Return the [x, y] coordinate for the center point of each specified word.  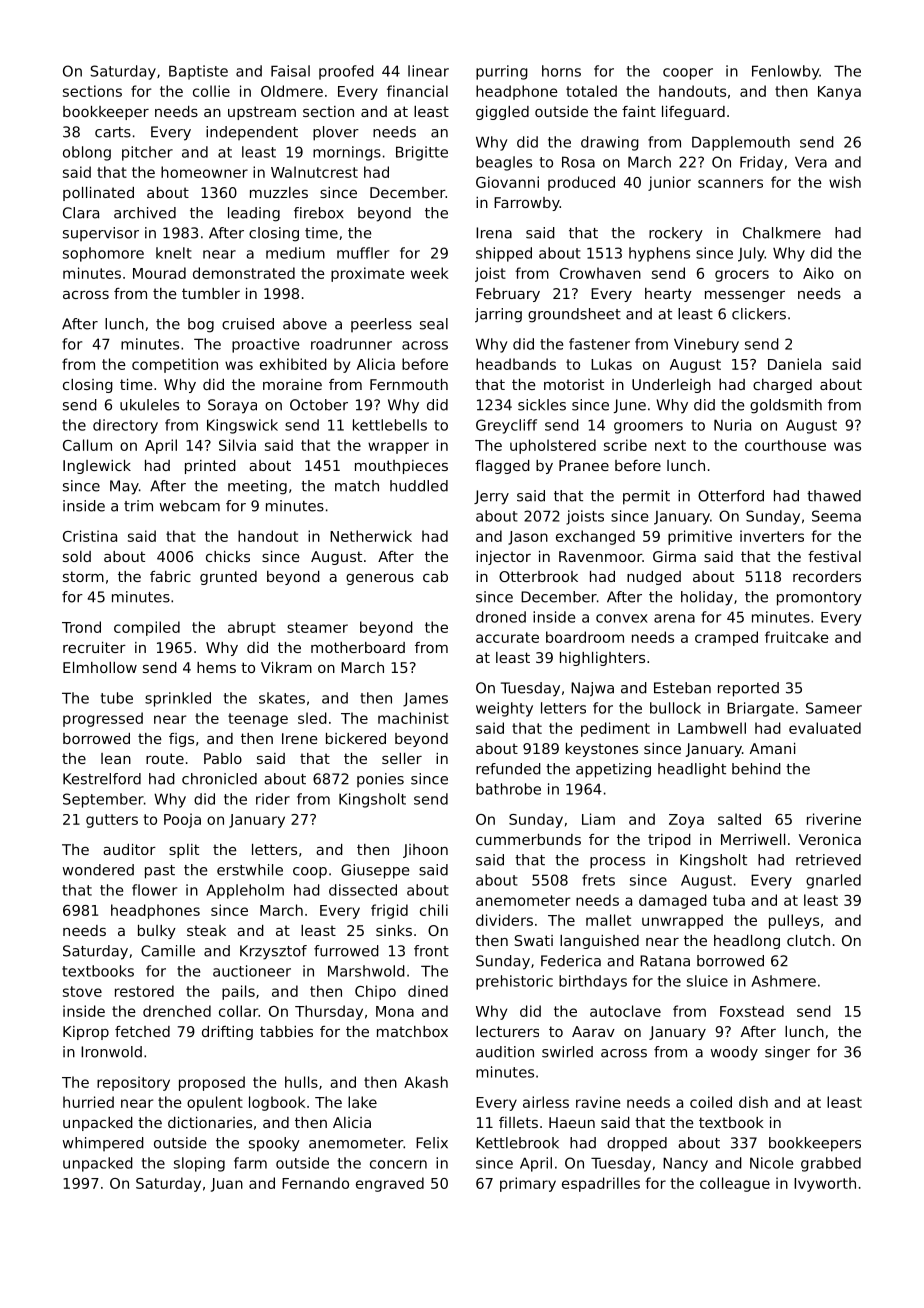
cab [435, 576]
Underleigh [671, 386]
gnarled [833, 881]
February [508, 295]
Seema [836, 516]
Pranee [584, 465]
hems [216, 667]
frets [598, 880]
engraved [390, 1184]
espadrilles [601, 1184]
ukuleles [149, 405]
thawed [834, 496]
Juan [227, 1185]
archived [145, 213]
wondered [98, 870]
